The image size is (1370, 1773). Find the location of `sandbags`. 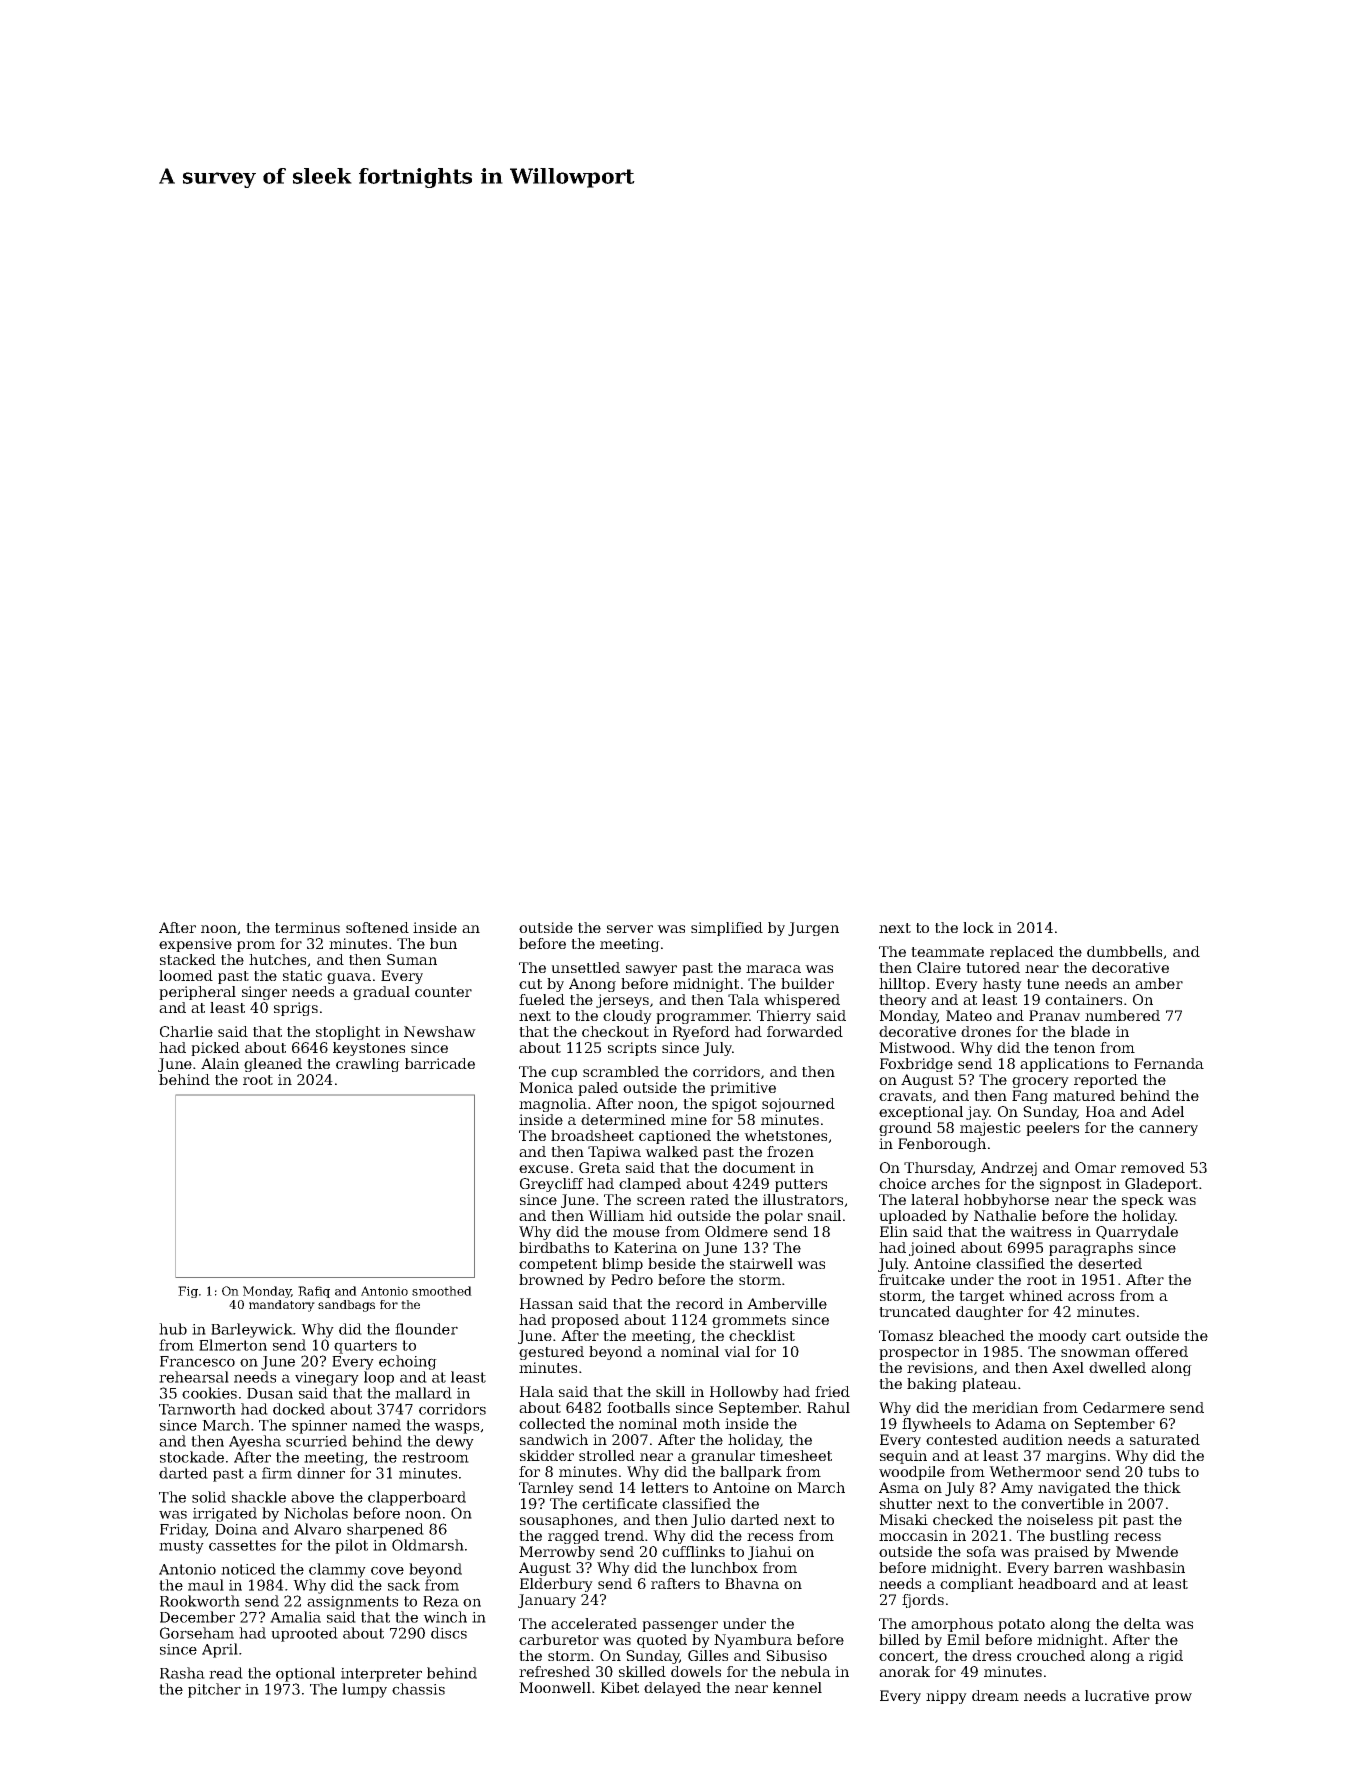

sandbags is located at coordinates (346, 1306).
